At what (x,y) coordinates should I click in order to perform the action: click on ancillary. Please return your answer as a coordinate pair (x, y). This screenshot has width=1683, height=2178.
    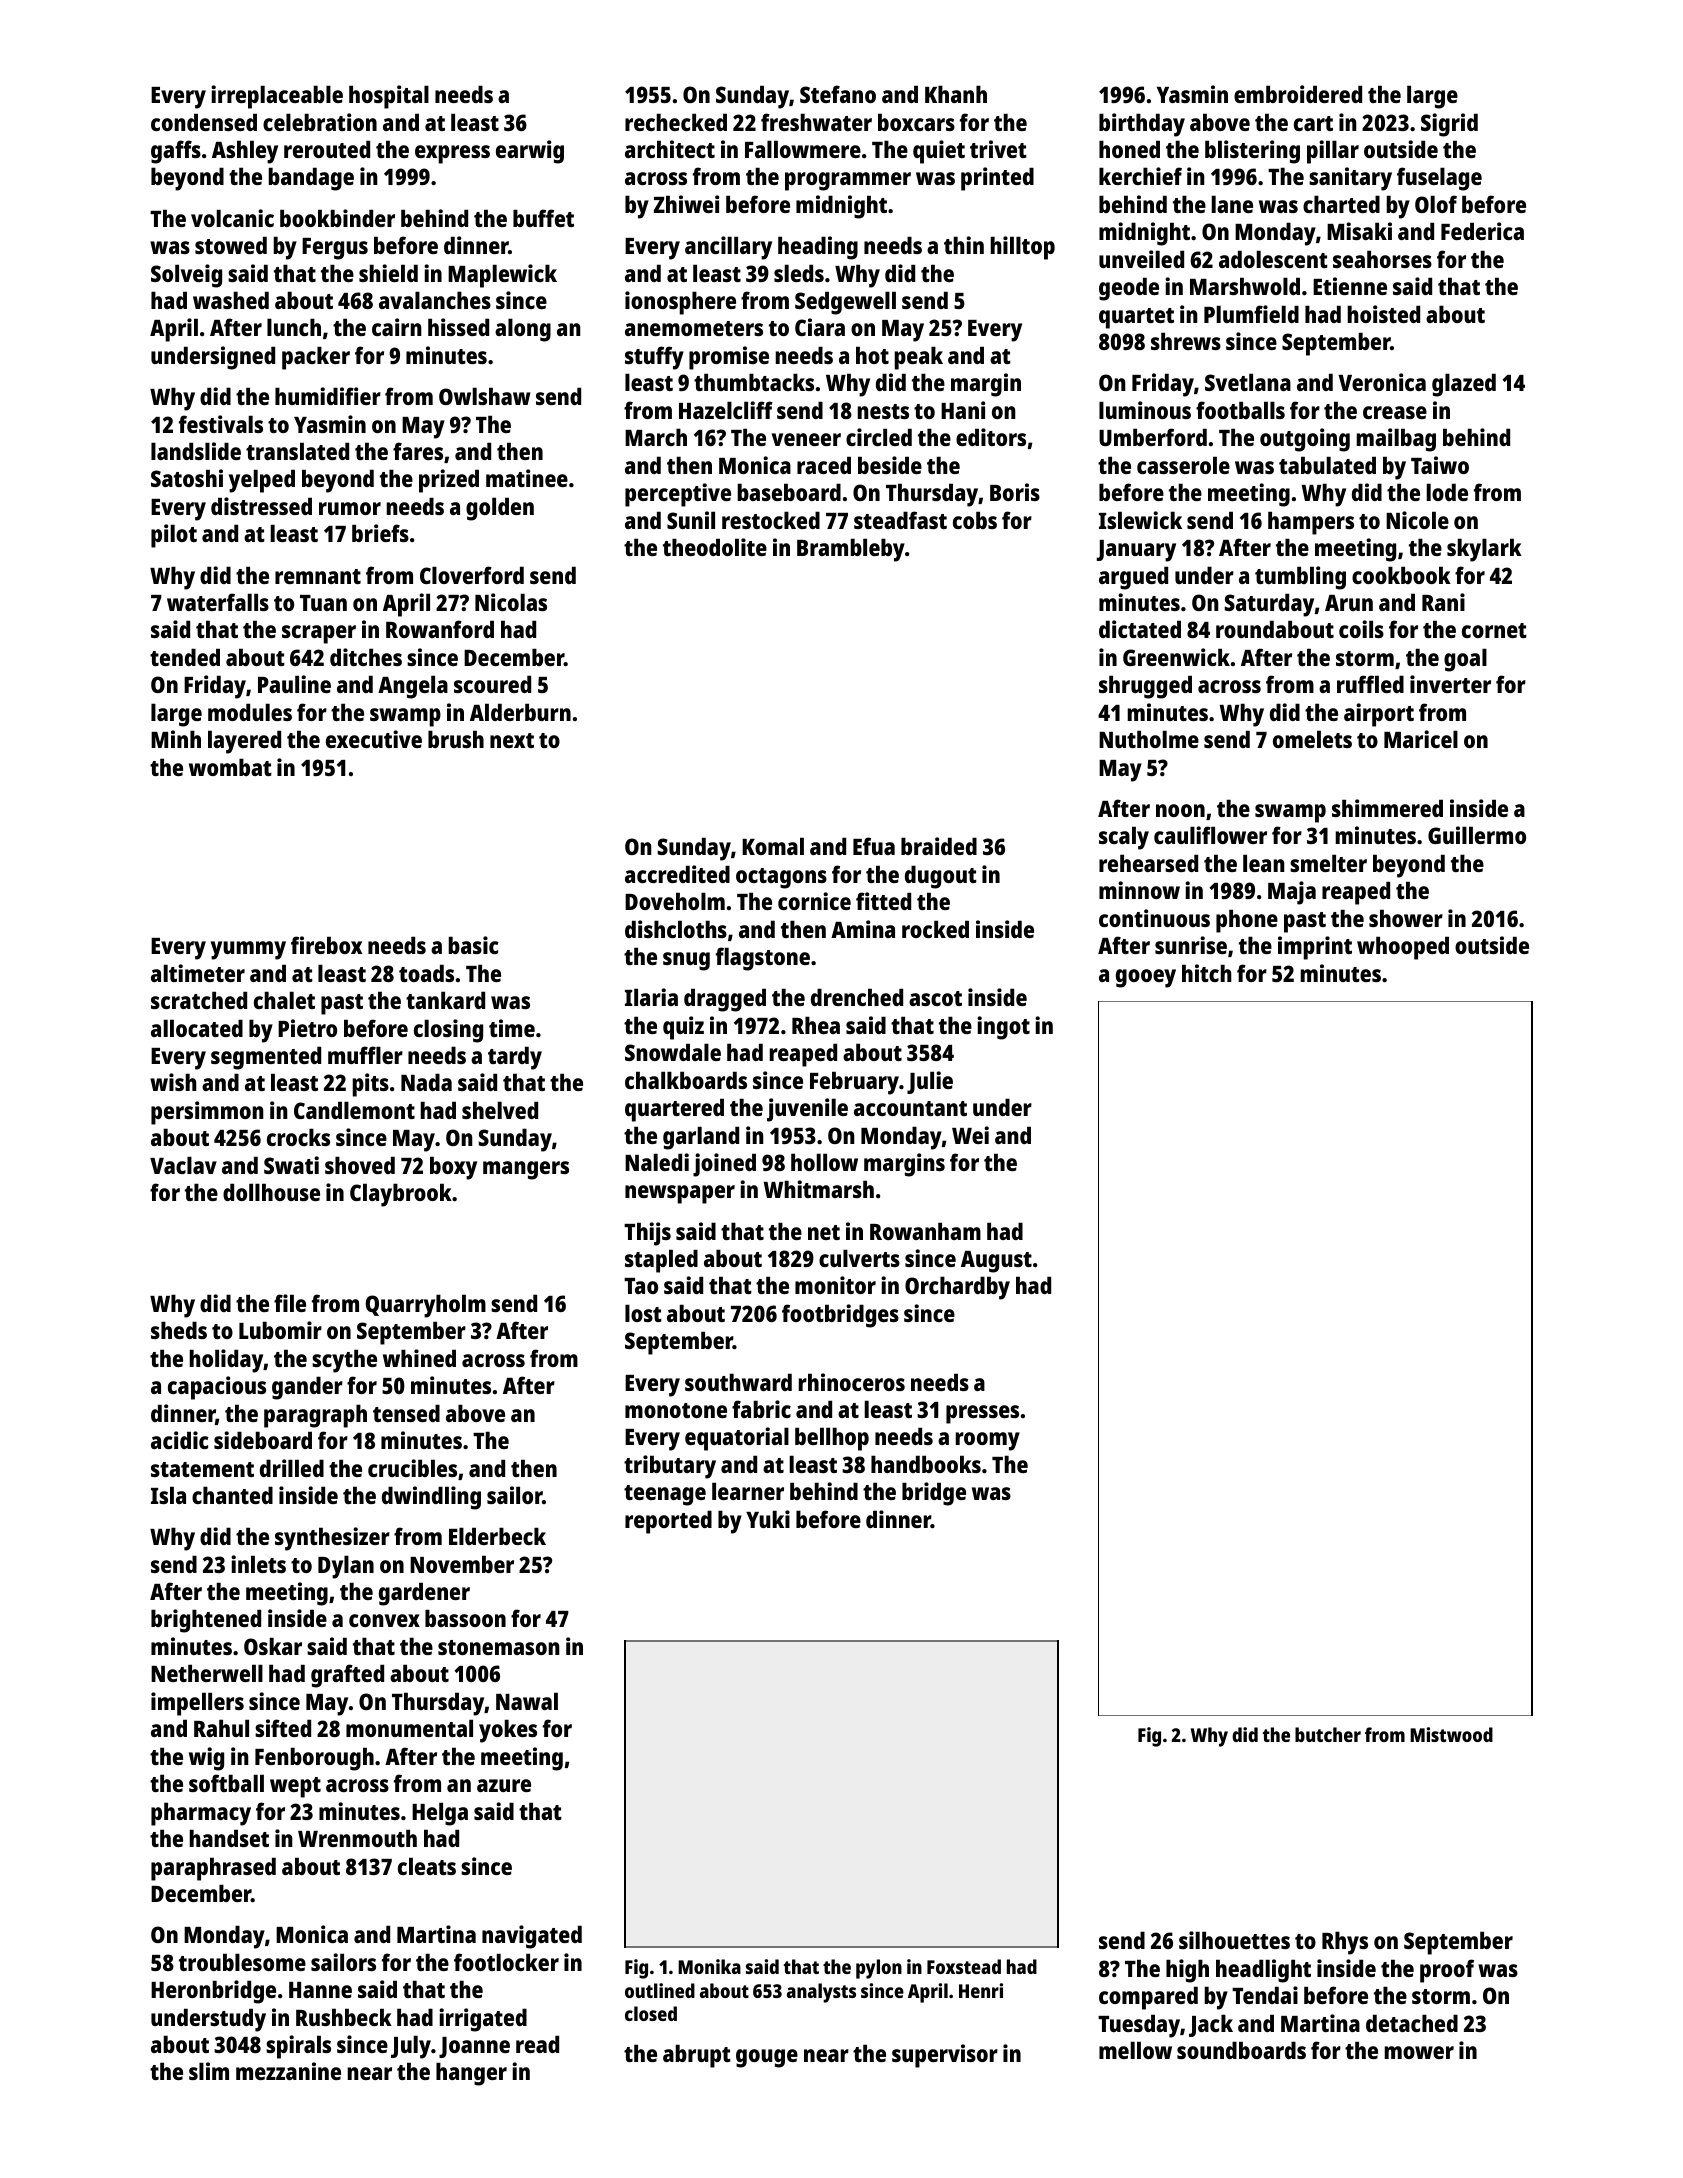
    Looking at the image, I should click on (728, 248).
